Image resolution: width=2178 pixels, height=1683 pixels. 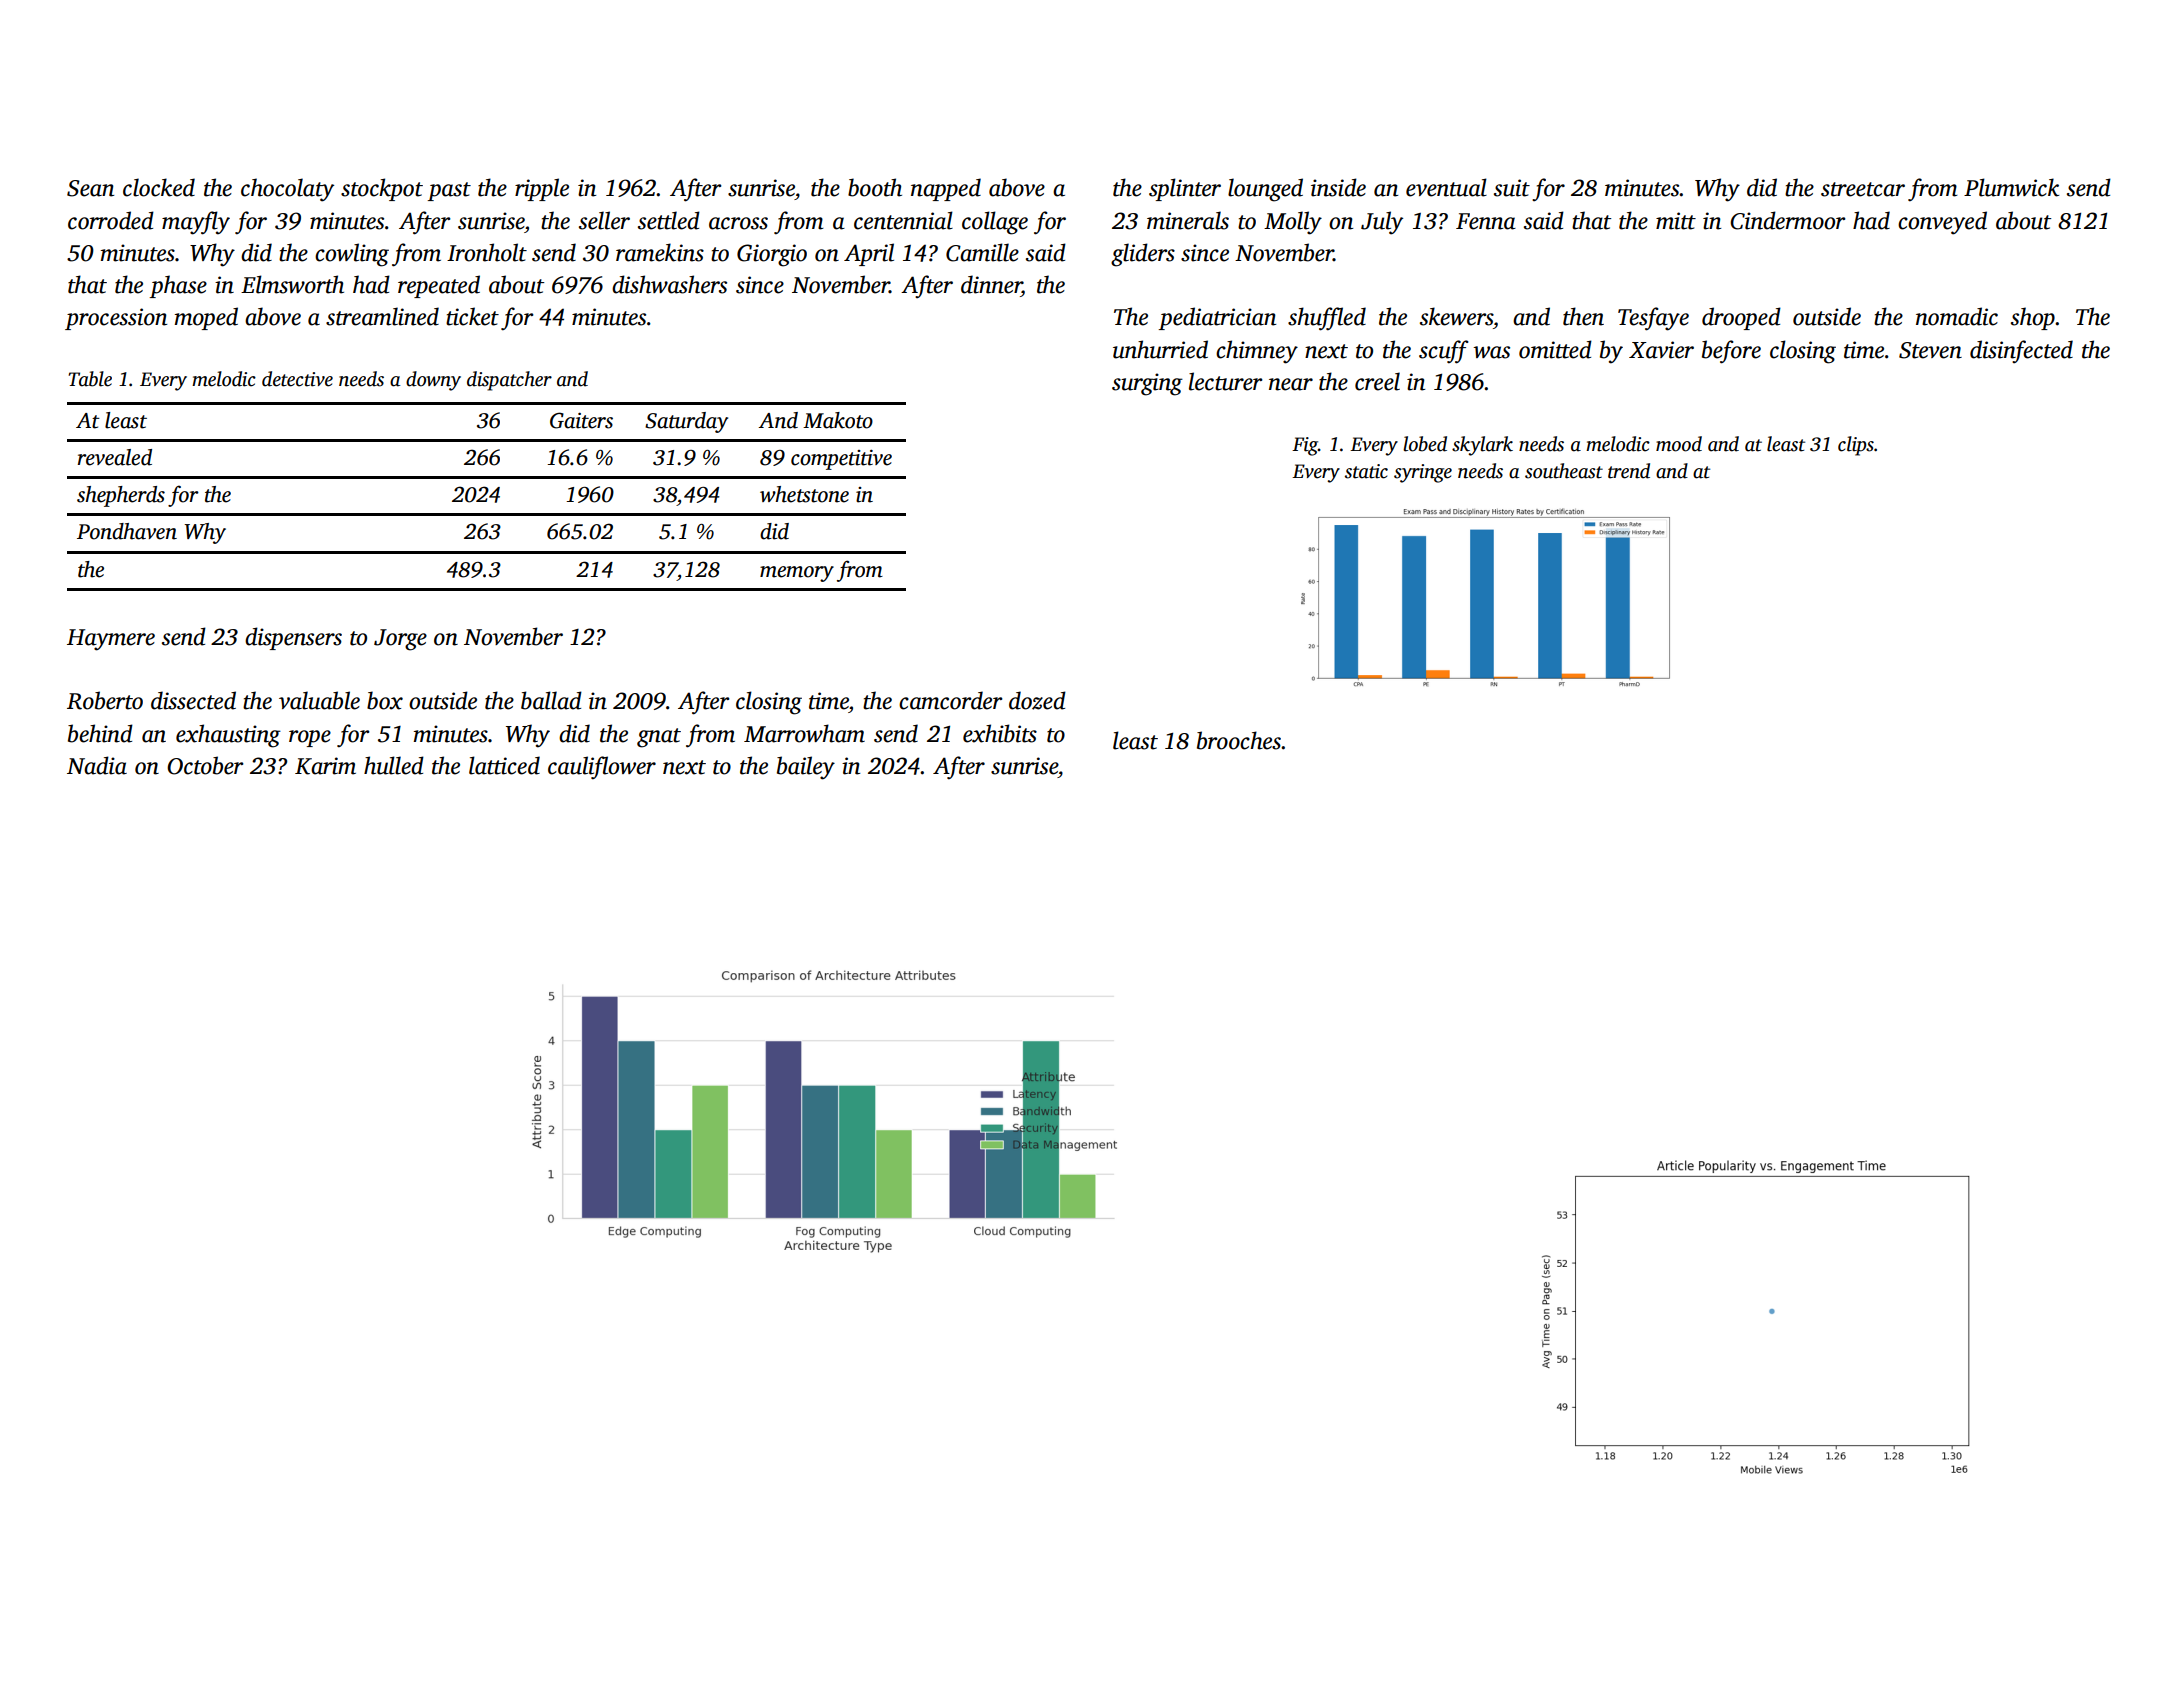 What do you see at coordinates (950, 700) in the document?
I see `camcorder` at bounding box center [950, 700].
